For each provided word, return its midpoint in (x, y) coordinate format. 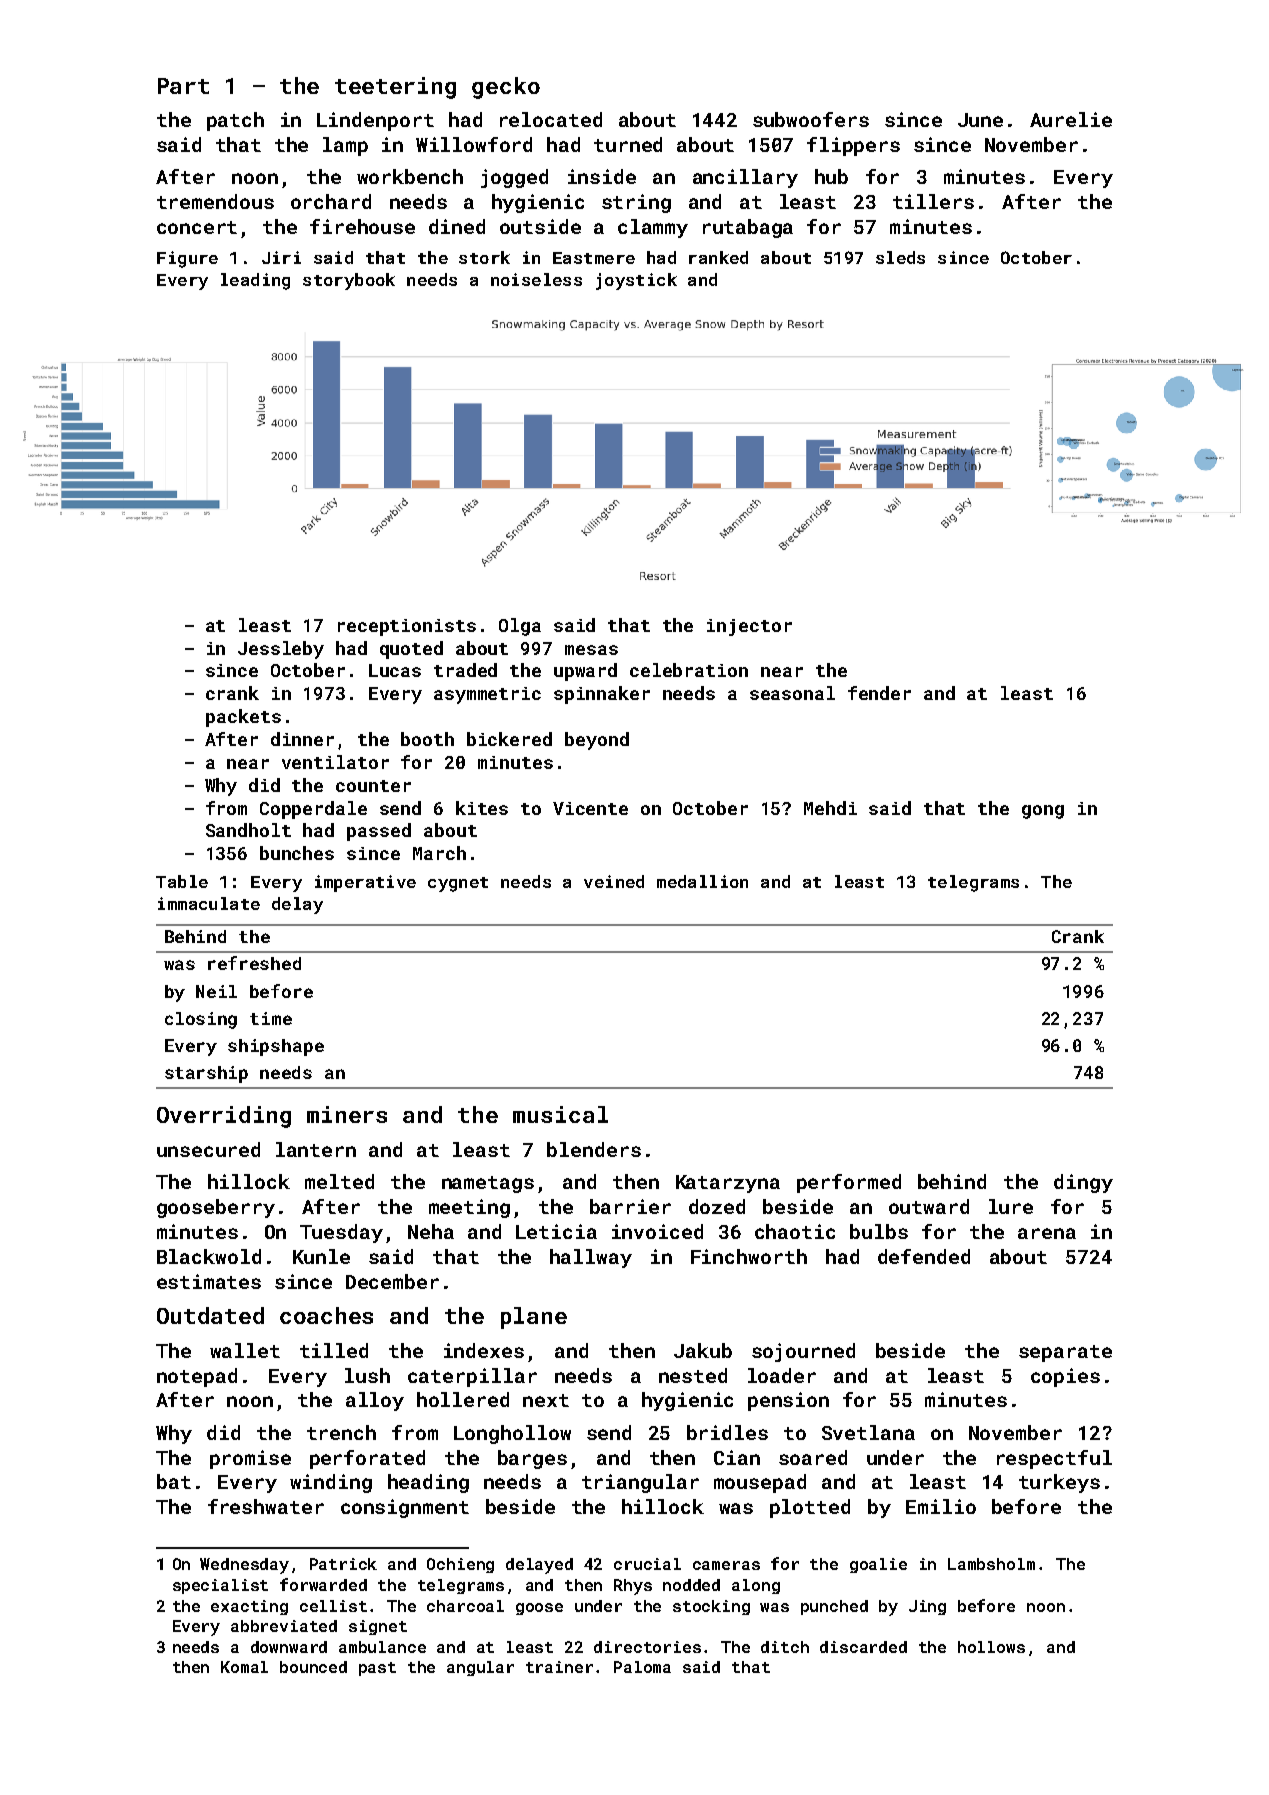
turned (628, 144)
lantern (316, 1149)
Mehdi (830, 808)
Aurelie (1071, 119)
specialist (220, 1586)
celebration (689, 670)
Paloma (642, 1667)
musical (560, 1114)
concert (197, 227)
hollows (991, 1647)
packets (243, 718)
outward (929, 1206)
